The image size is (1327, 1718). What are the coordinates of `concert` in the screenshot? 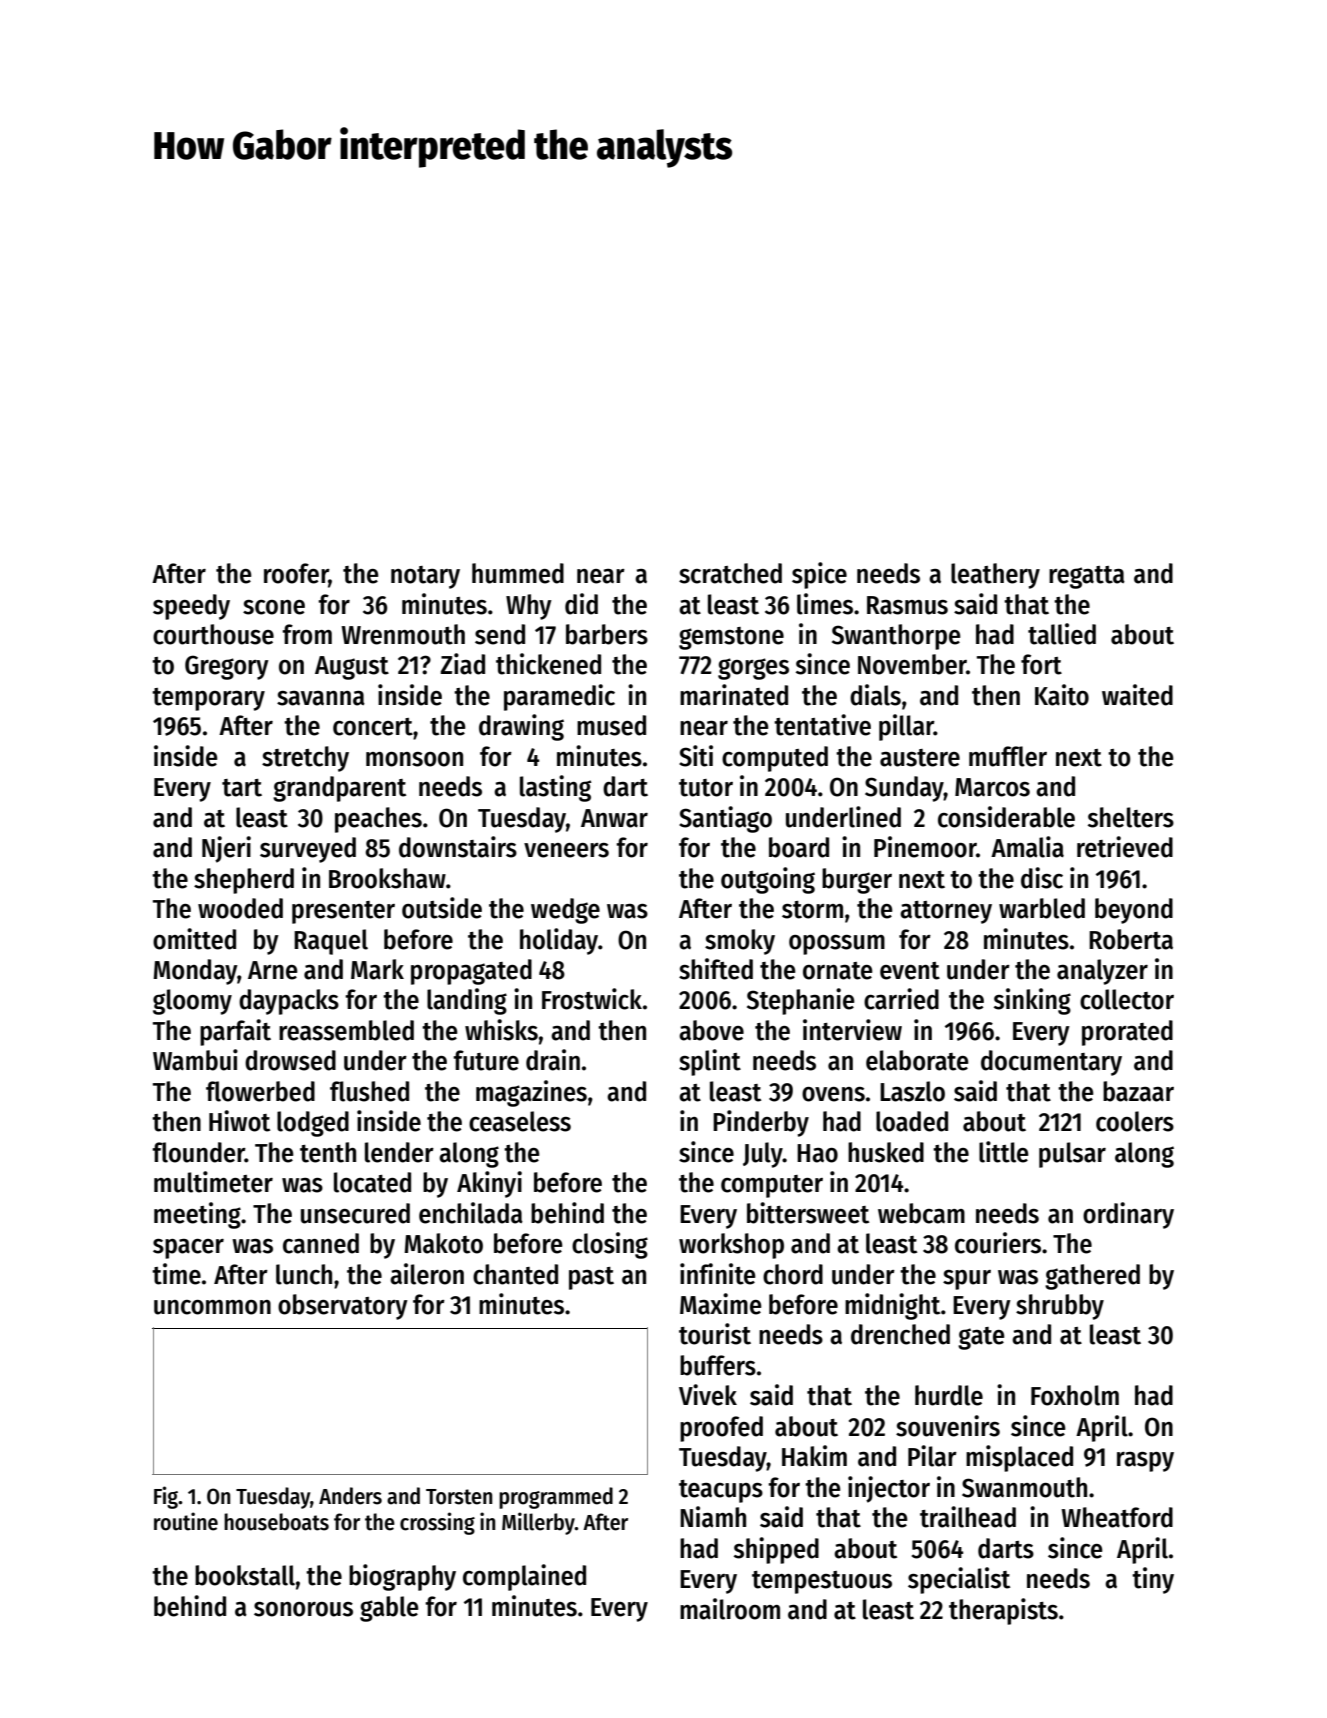 It's located at (373, 727).
